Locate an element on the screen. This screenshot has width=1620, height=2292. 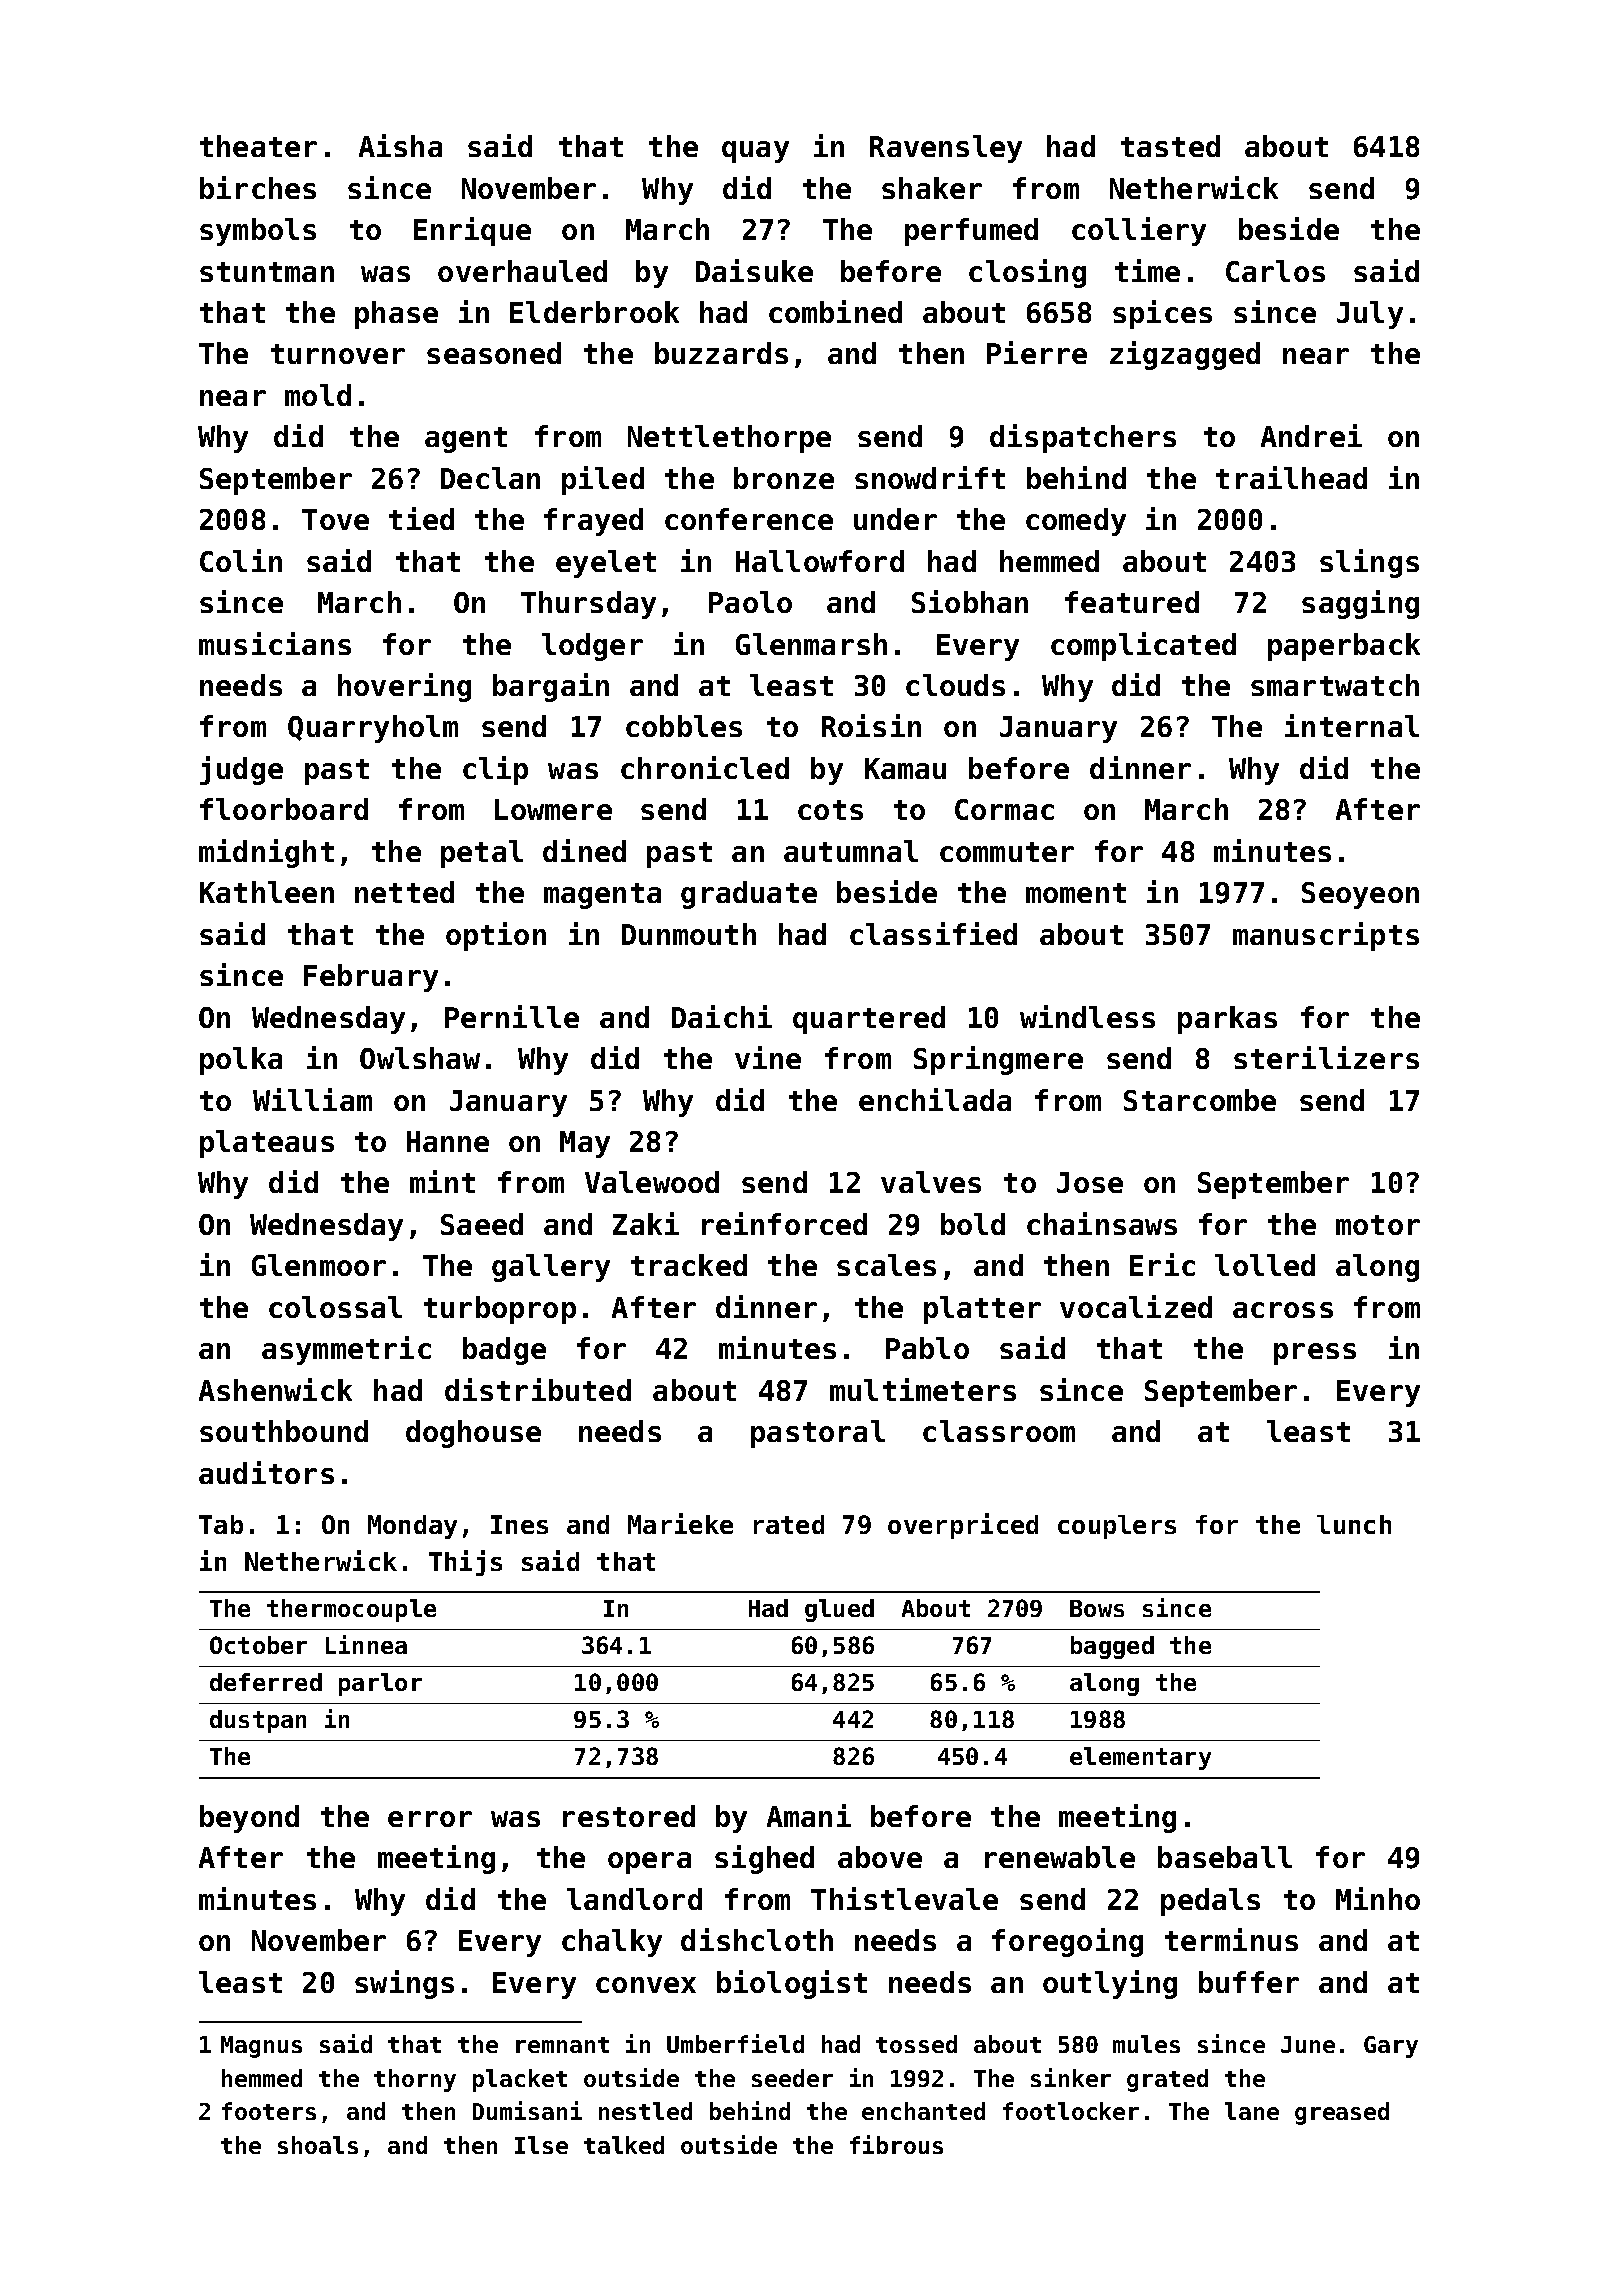
Amani is located at coordinates (809, 1815).
